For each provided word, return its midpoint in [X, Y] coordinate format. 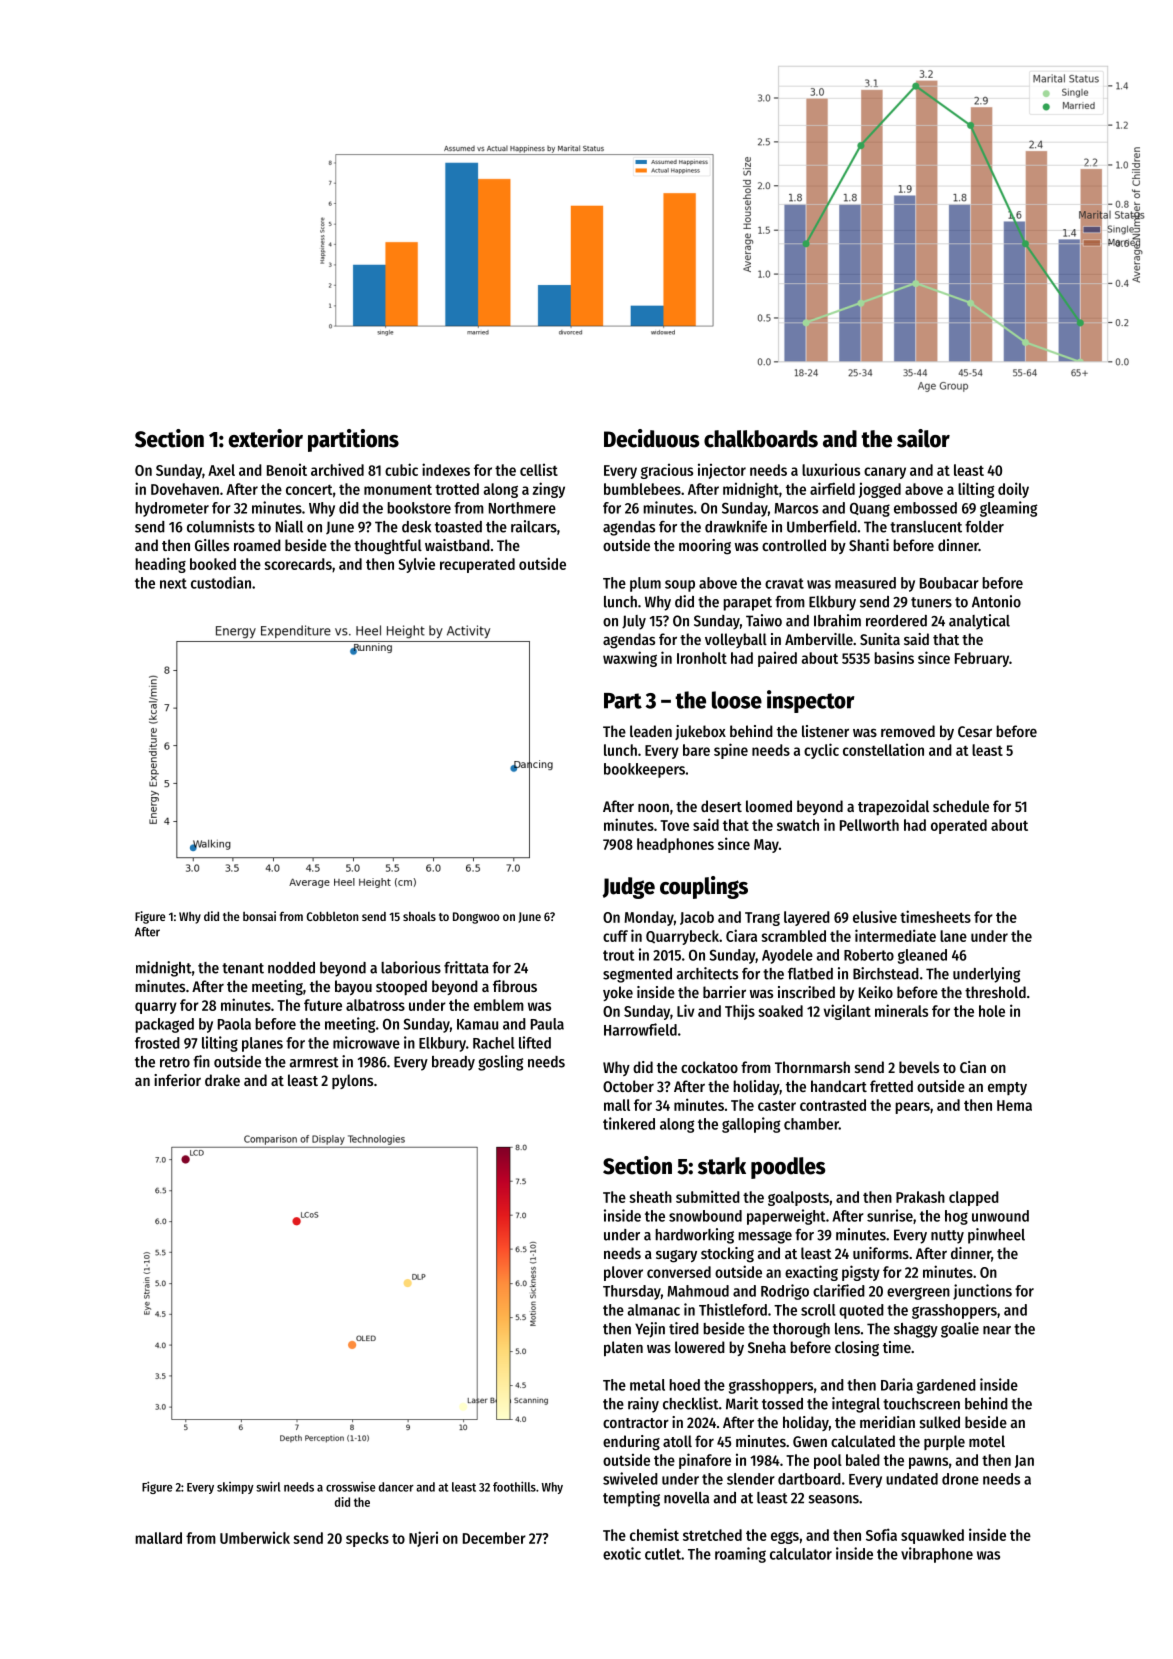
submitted [708, 1196]
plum [645, 584]
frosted [157, 1043]
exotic [622, 1553]
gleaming [1009, 509]
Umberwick [255, 1538]
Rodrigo [785, 1292]
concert [309, 490]
